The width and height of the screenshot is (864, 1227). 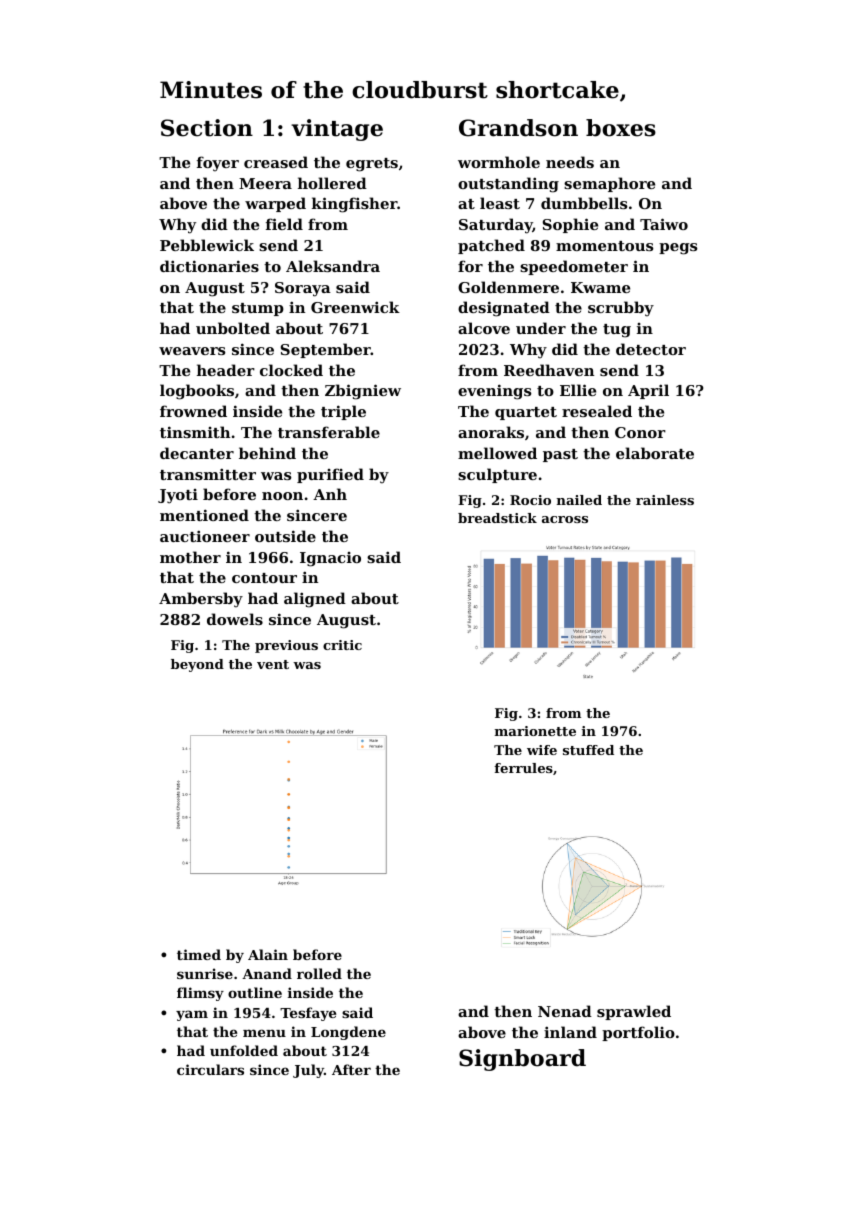 What do you see at coordinates (588, 750) in the screenshot?
I see `stuffed` at bounding box center [588, 750].
